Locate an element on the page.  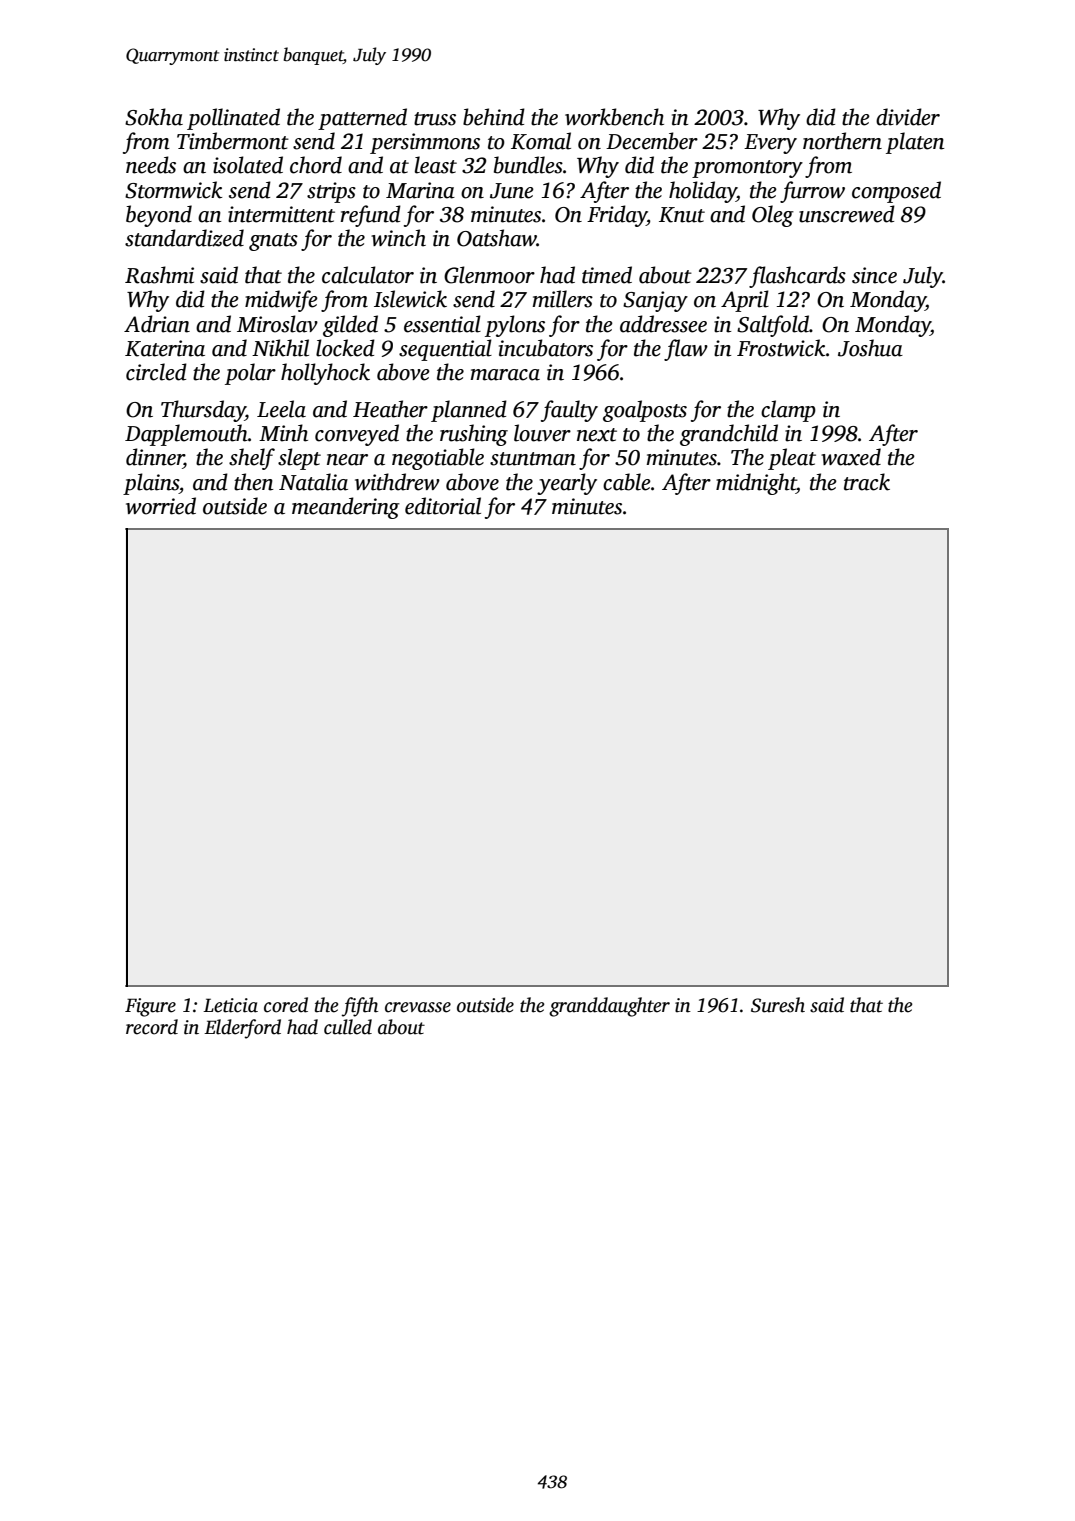
Every is located at coordinates (770, 144).
